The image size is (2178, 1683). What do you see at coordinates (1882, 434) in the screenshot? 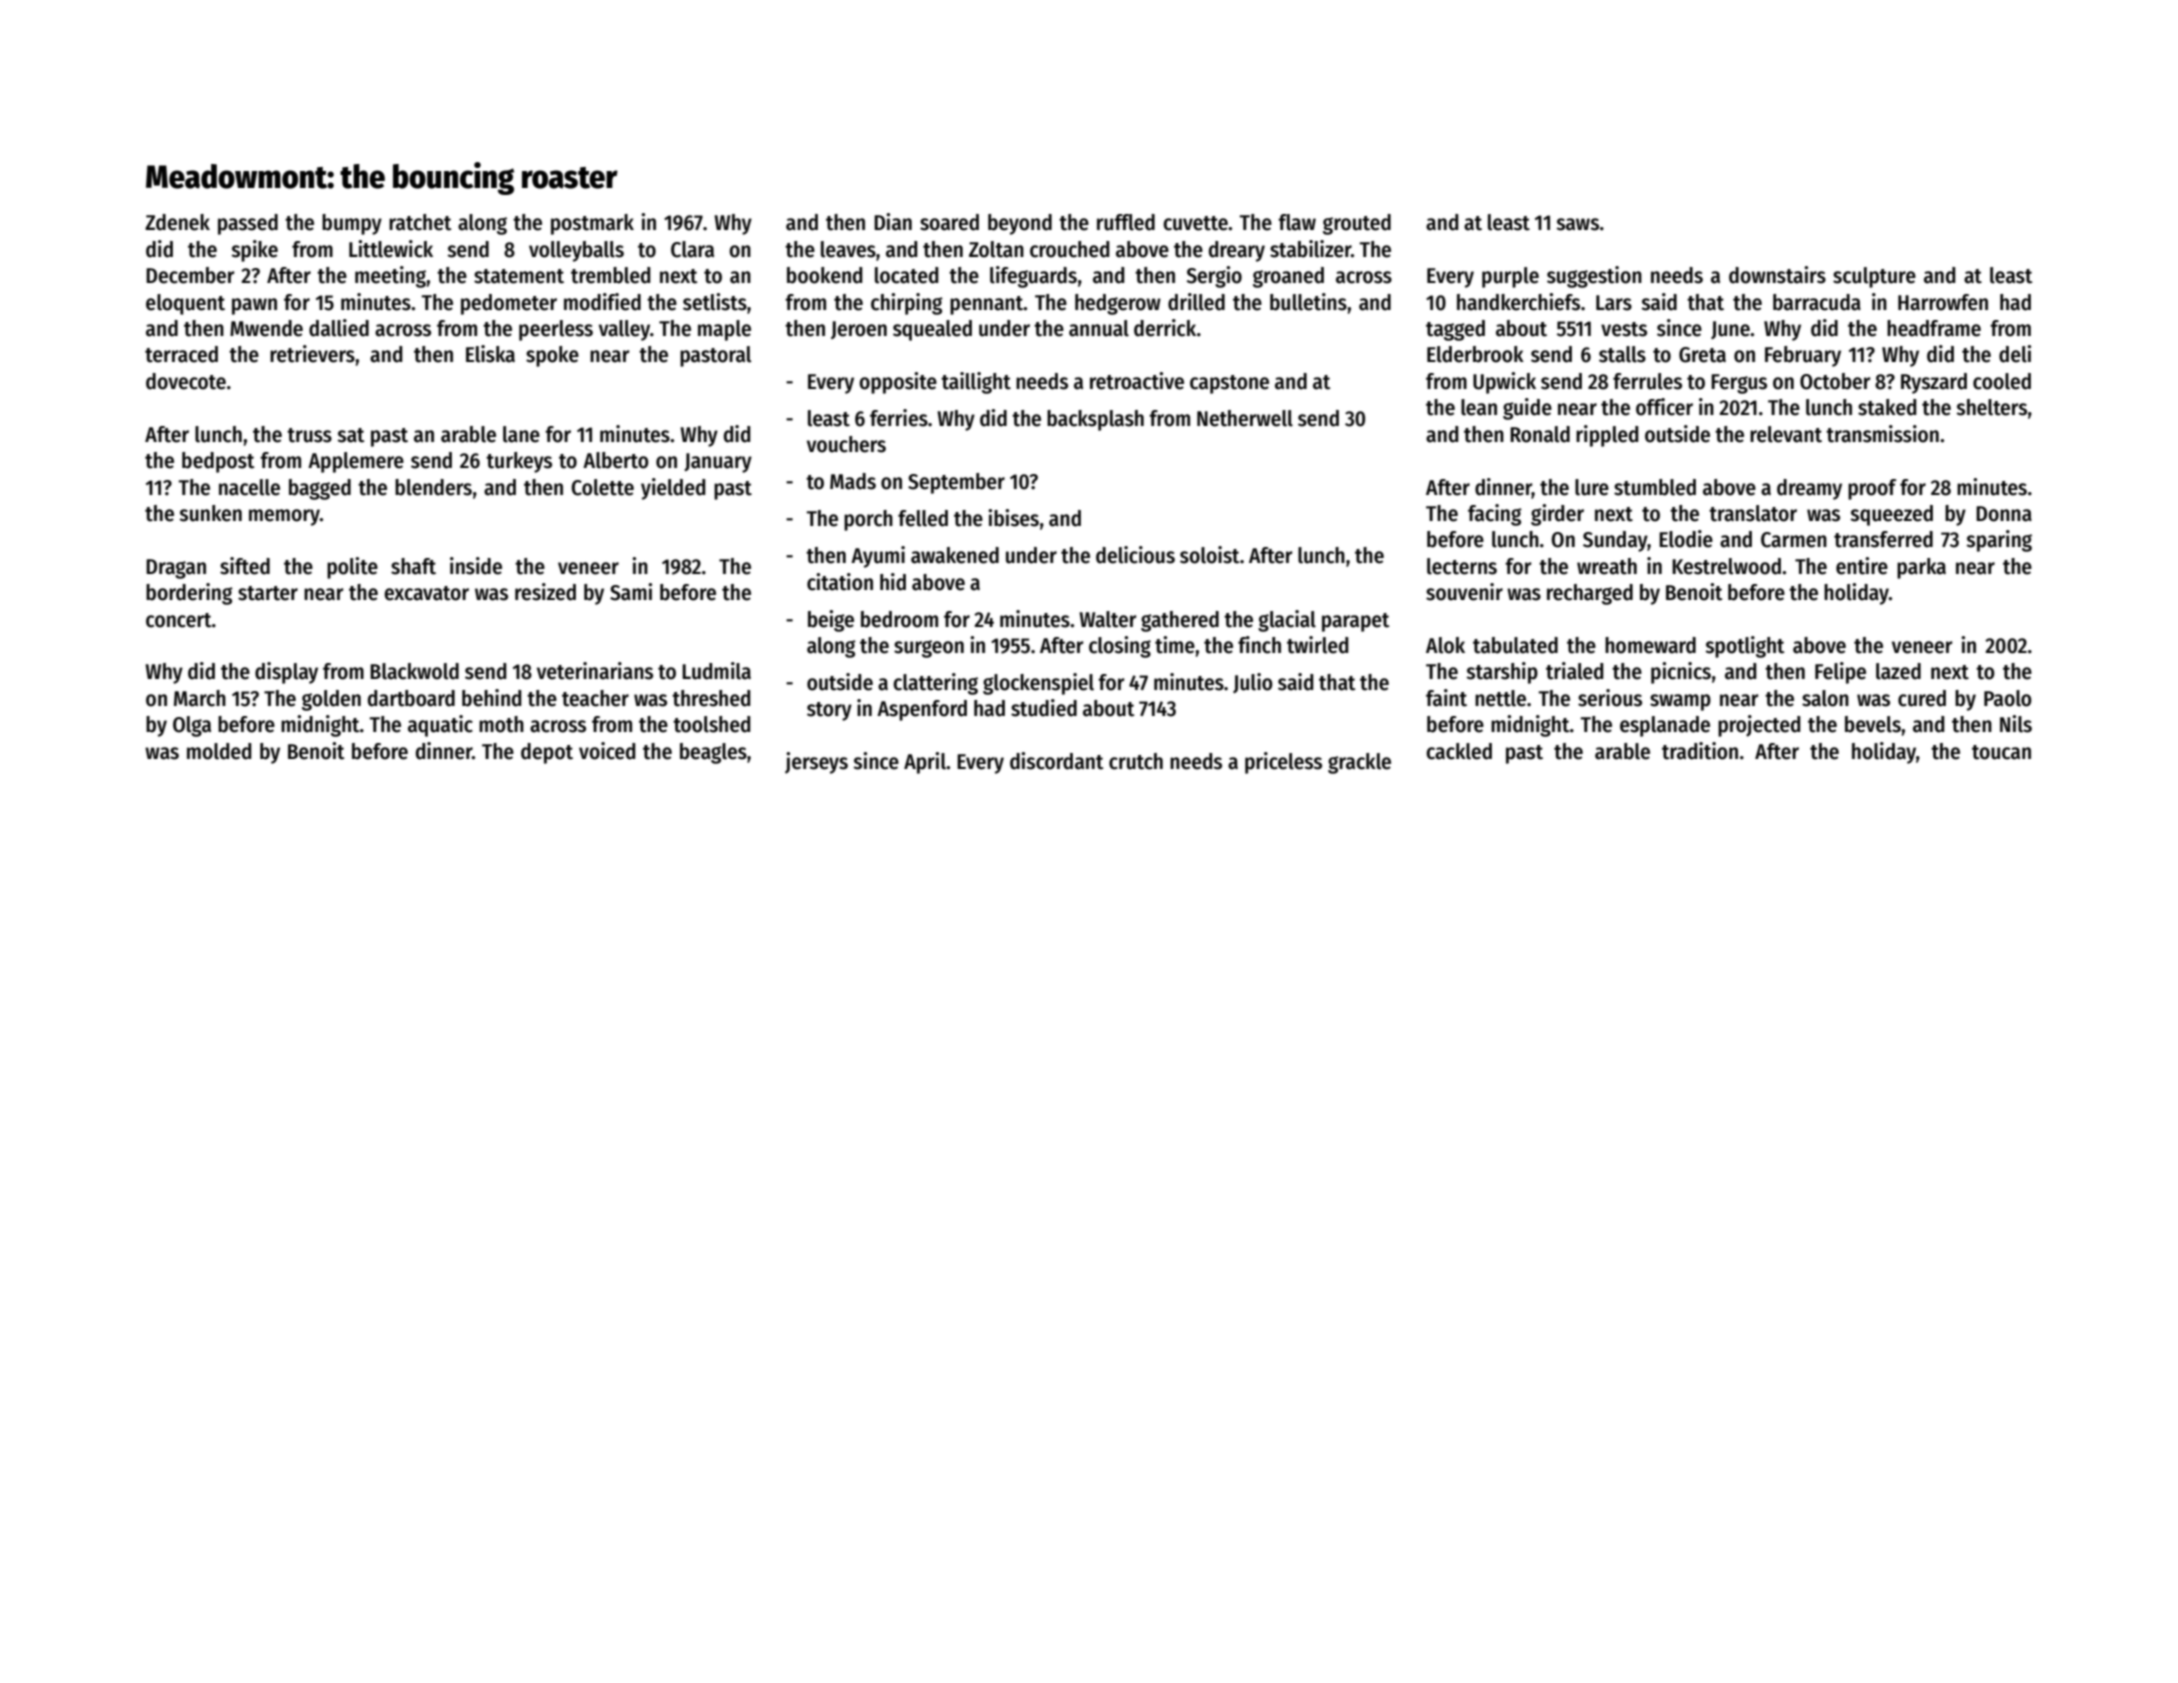
I see `transmission` at bounding box center [1882, 434].
